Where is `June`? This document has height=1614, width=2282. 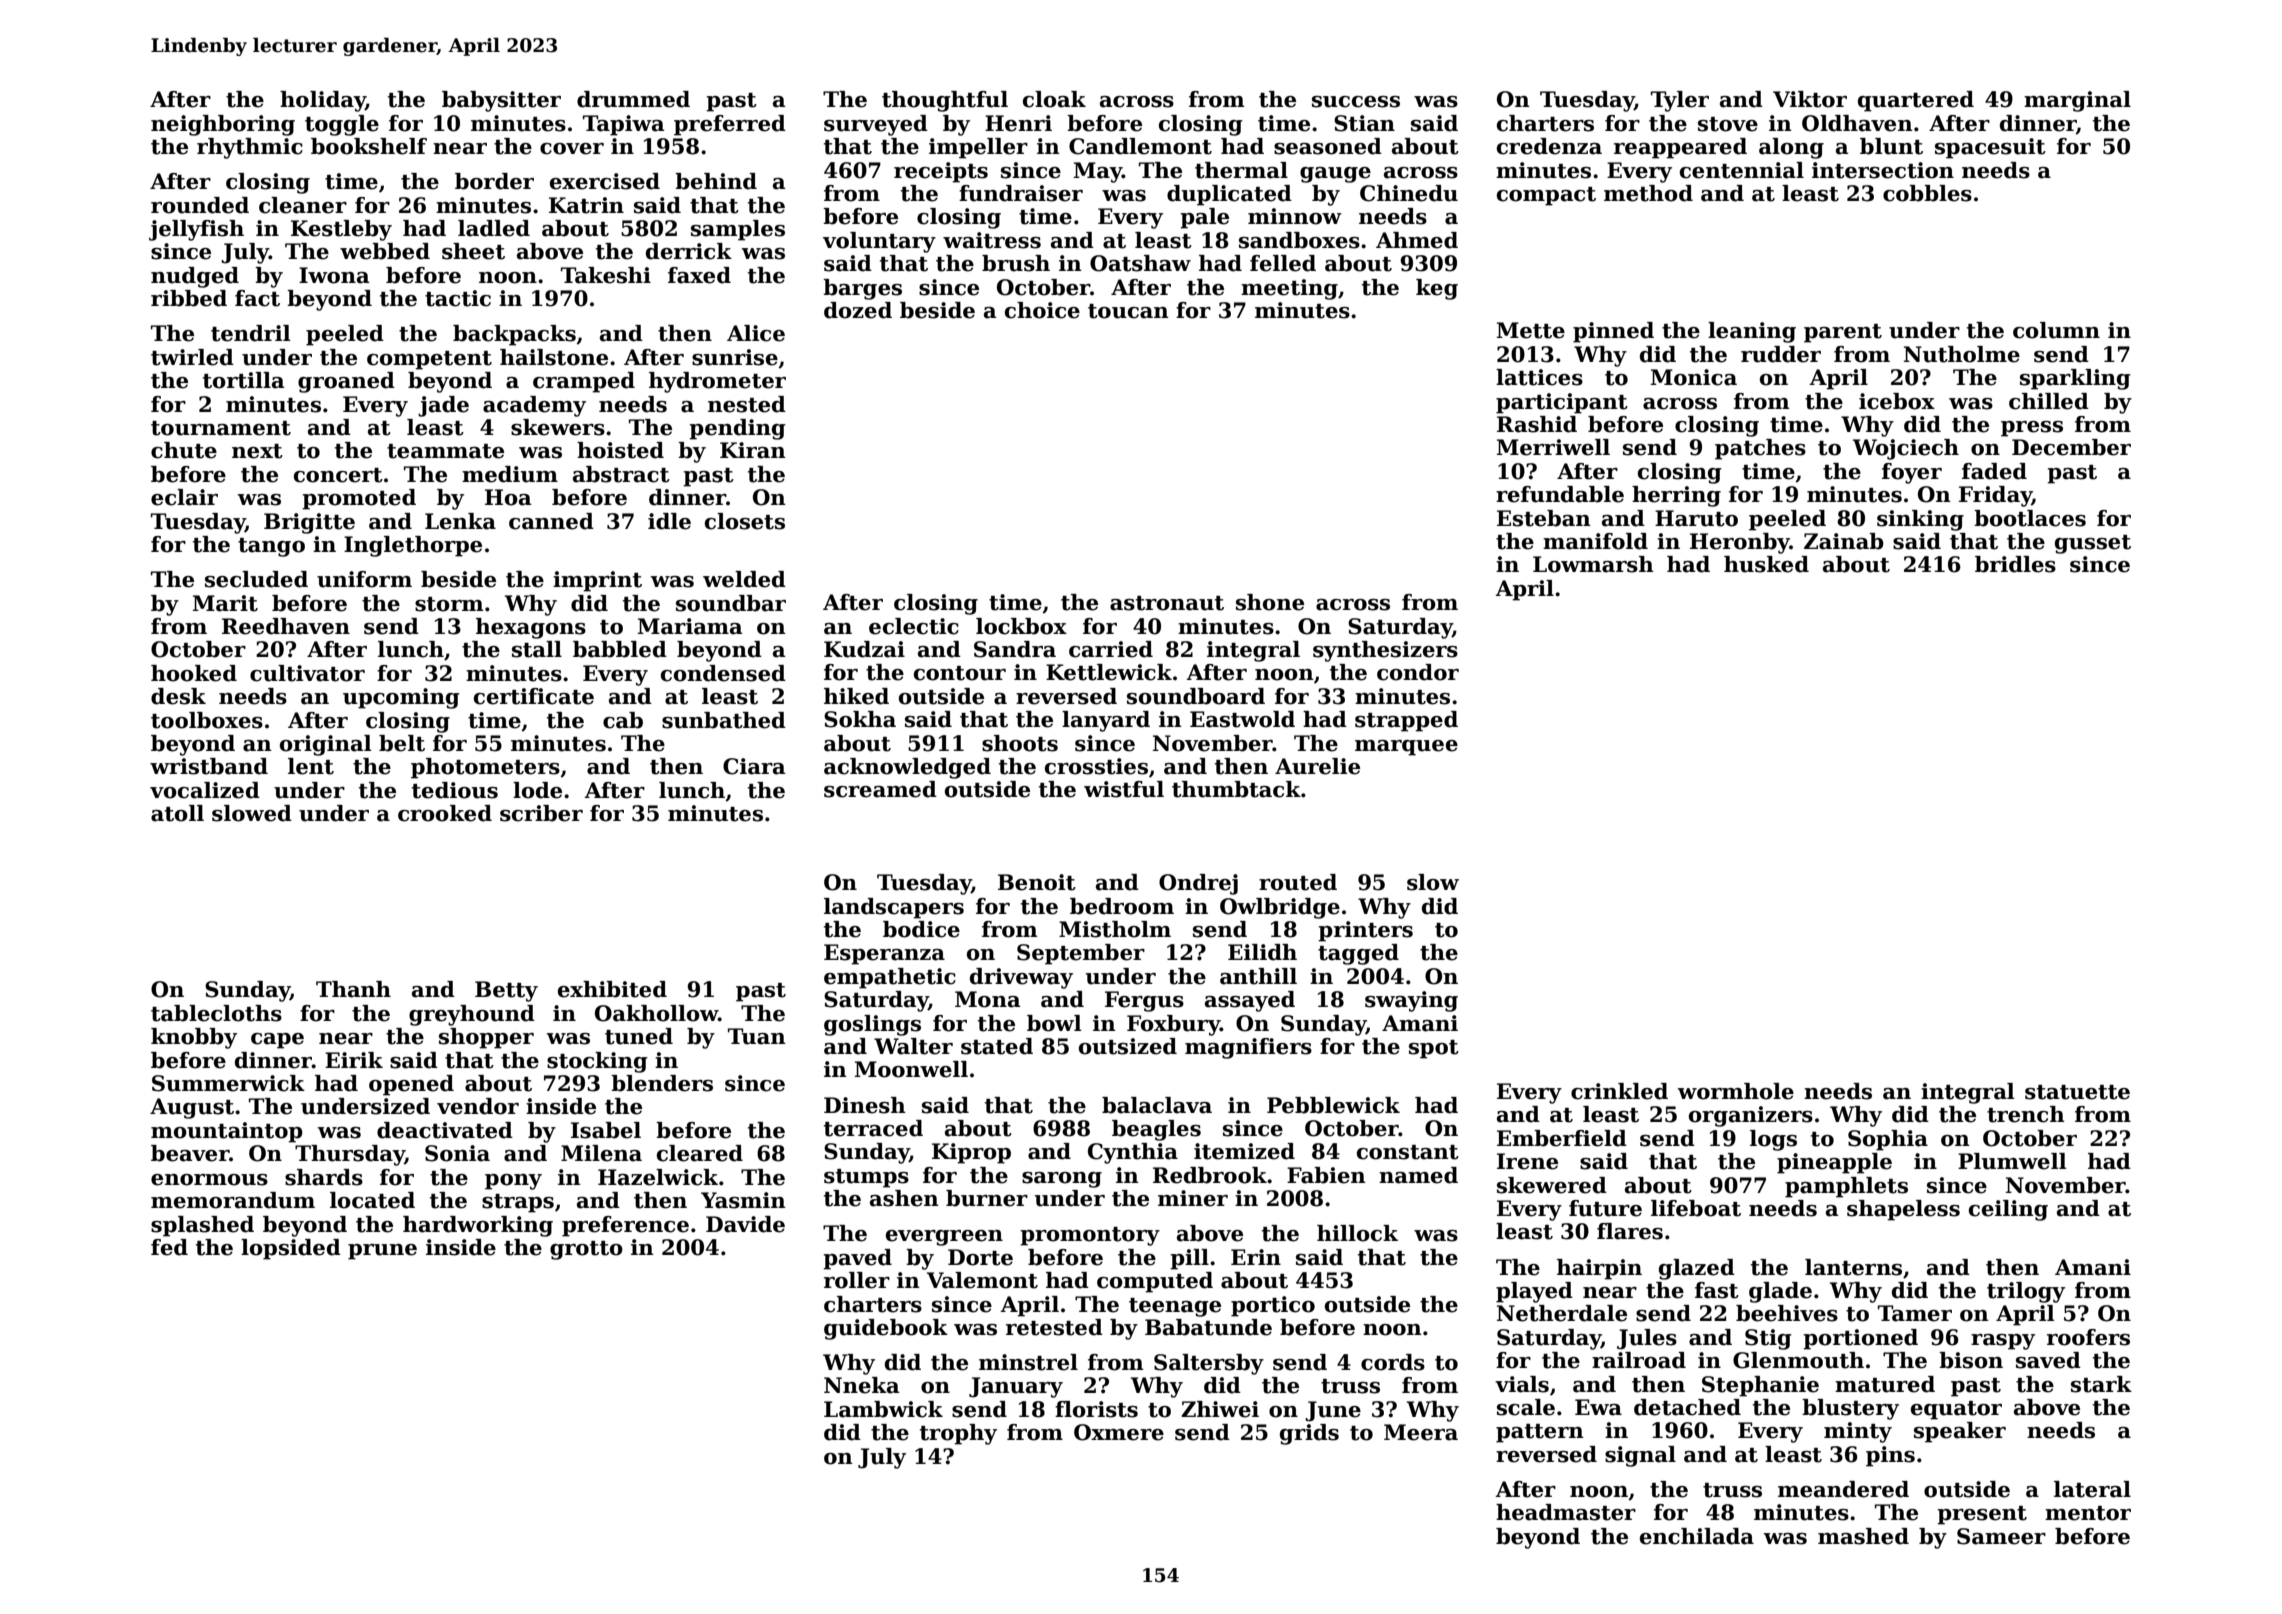
June is located at coordinates (1333, 1411).
